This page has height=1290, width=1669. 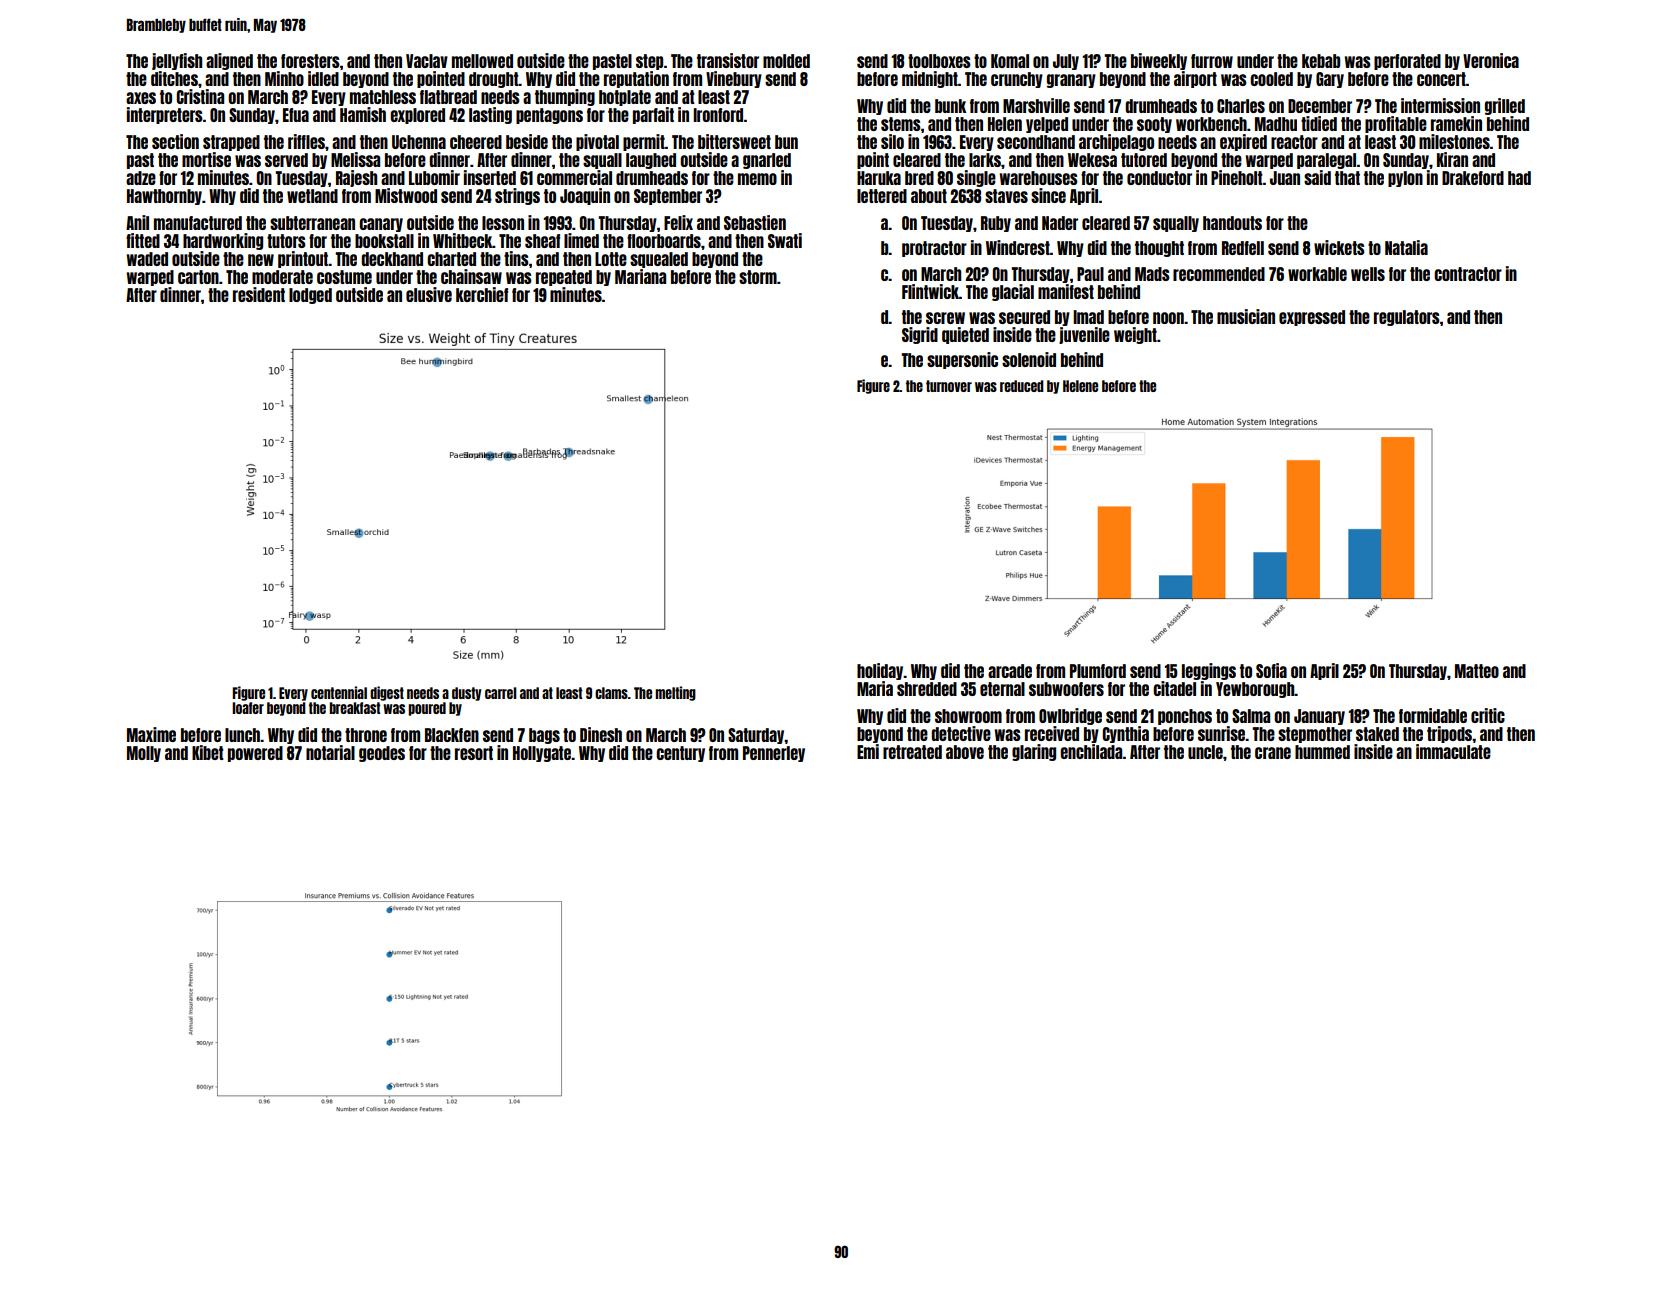 I want to click on supersonic, so click(x=962, y=360).
